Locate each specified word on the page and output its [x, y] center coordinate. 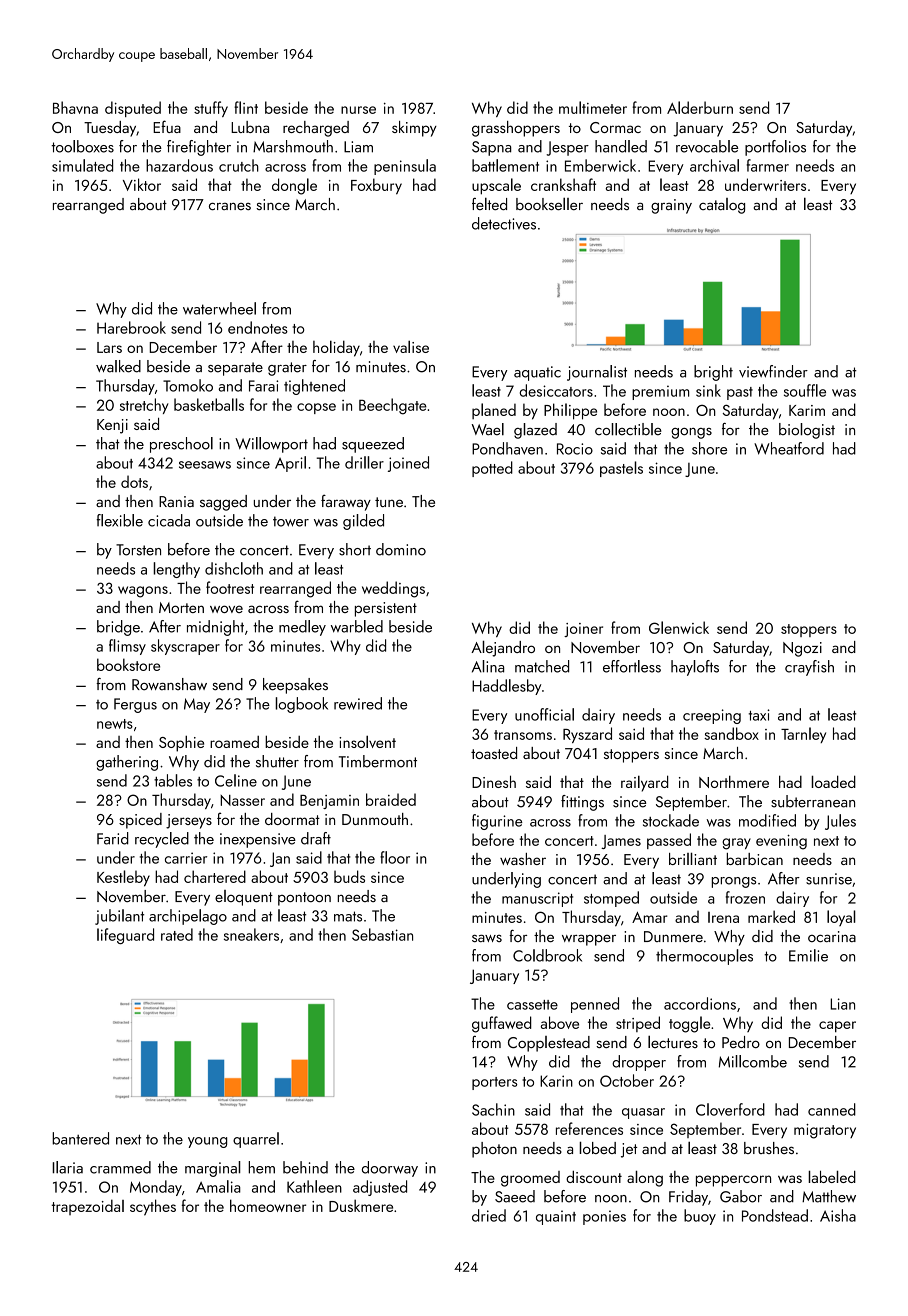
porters [495, 1083]
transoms [523, 735]
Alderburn [700, 107]
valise [411, 346]
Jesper [567, 148]
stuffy [211, 109]
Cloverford [730, 1109]
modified [767, 820]
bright [713, 373]
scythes [153, 1207]
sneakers [251, 934]
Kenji [112, 426]
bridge [118, 628]
